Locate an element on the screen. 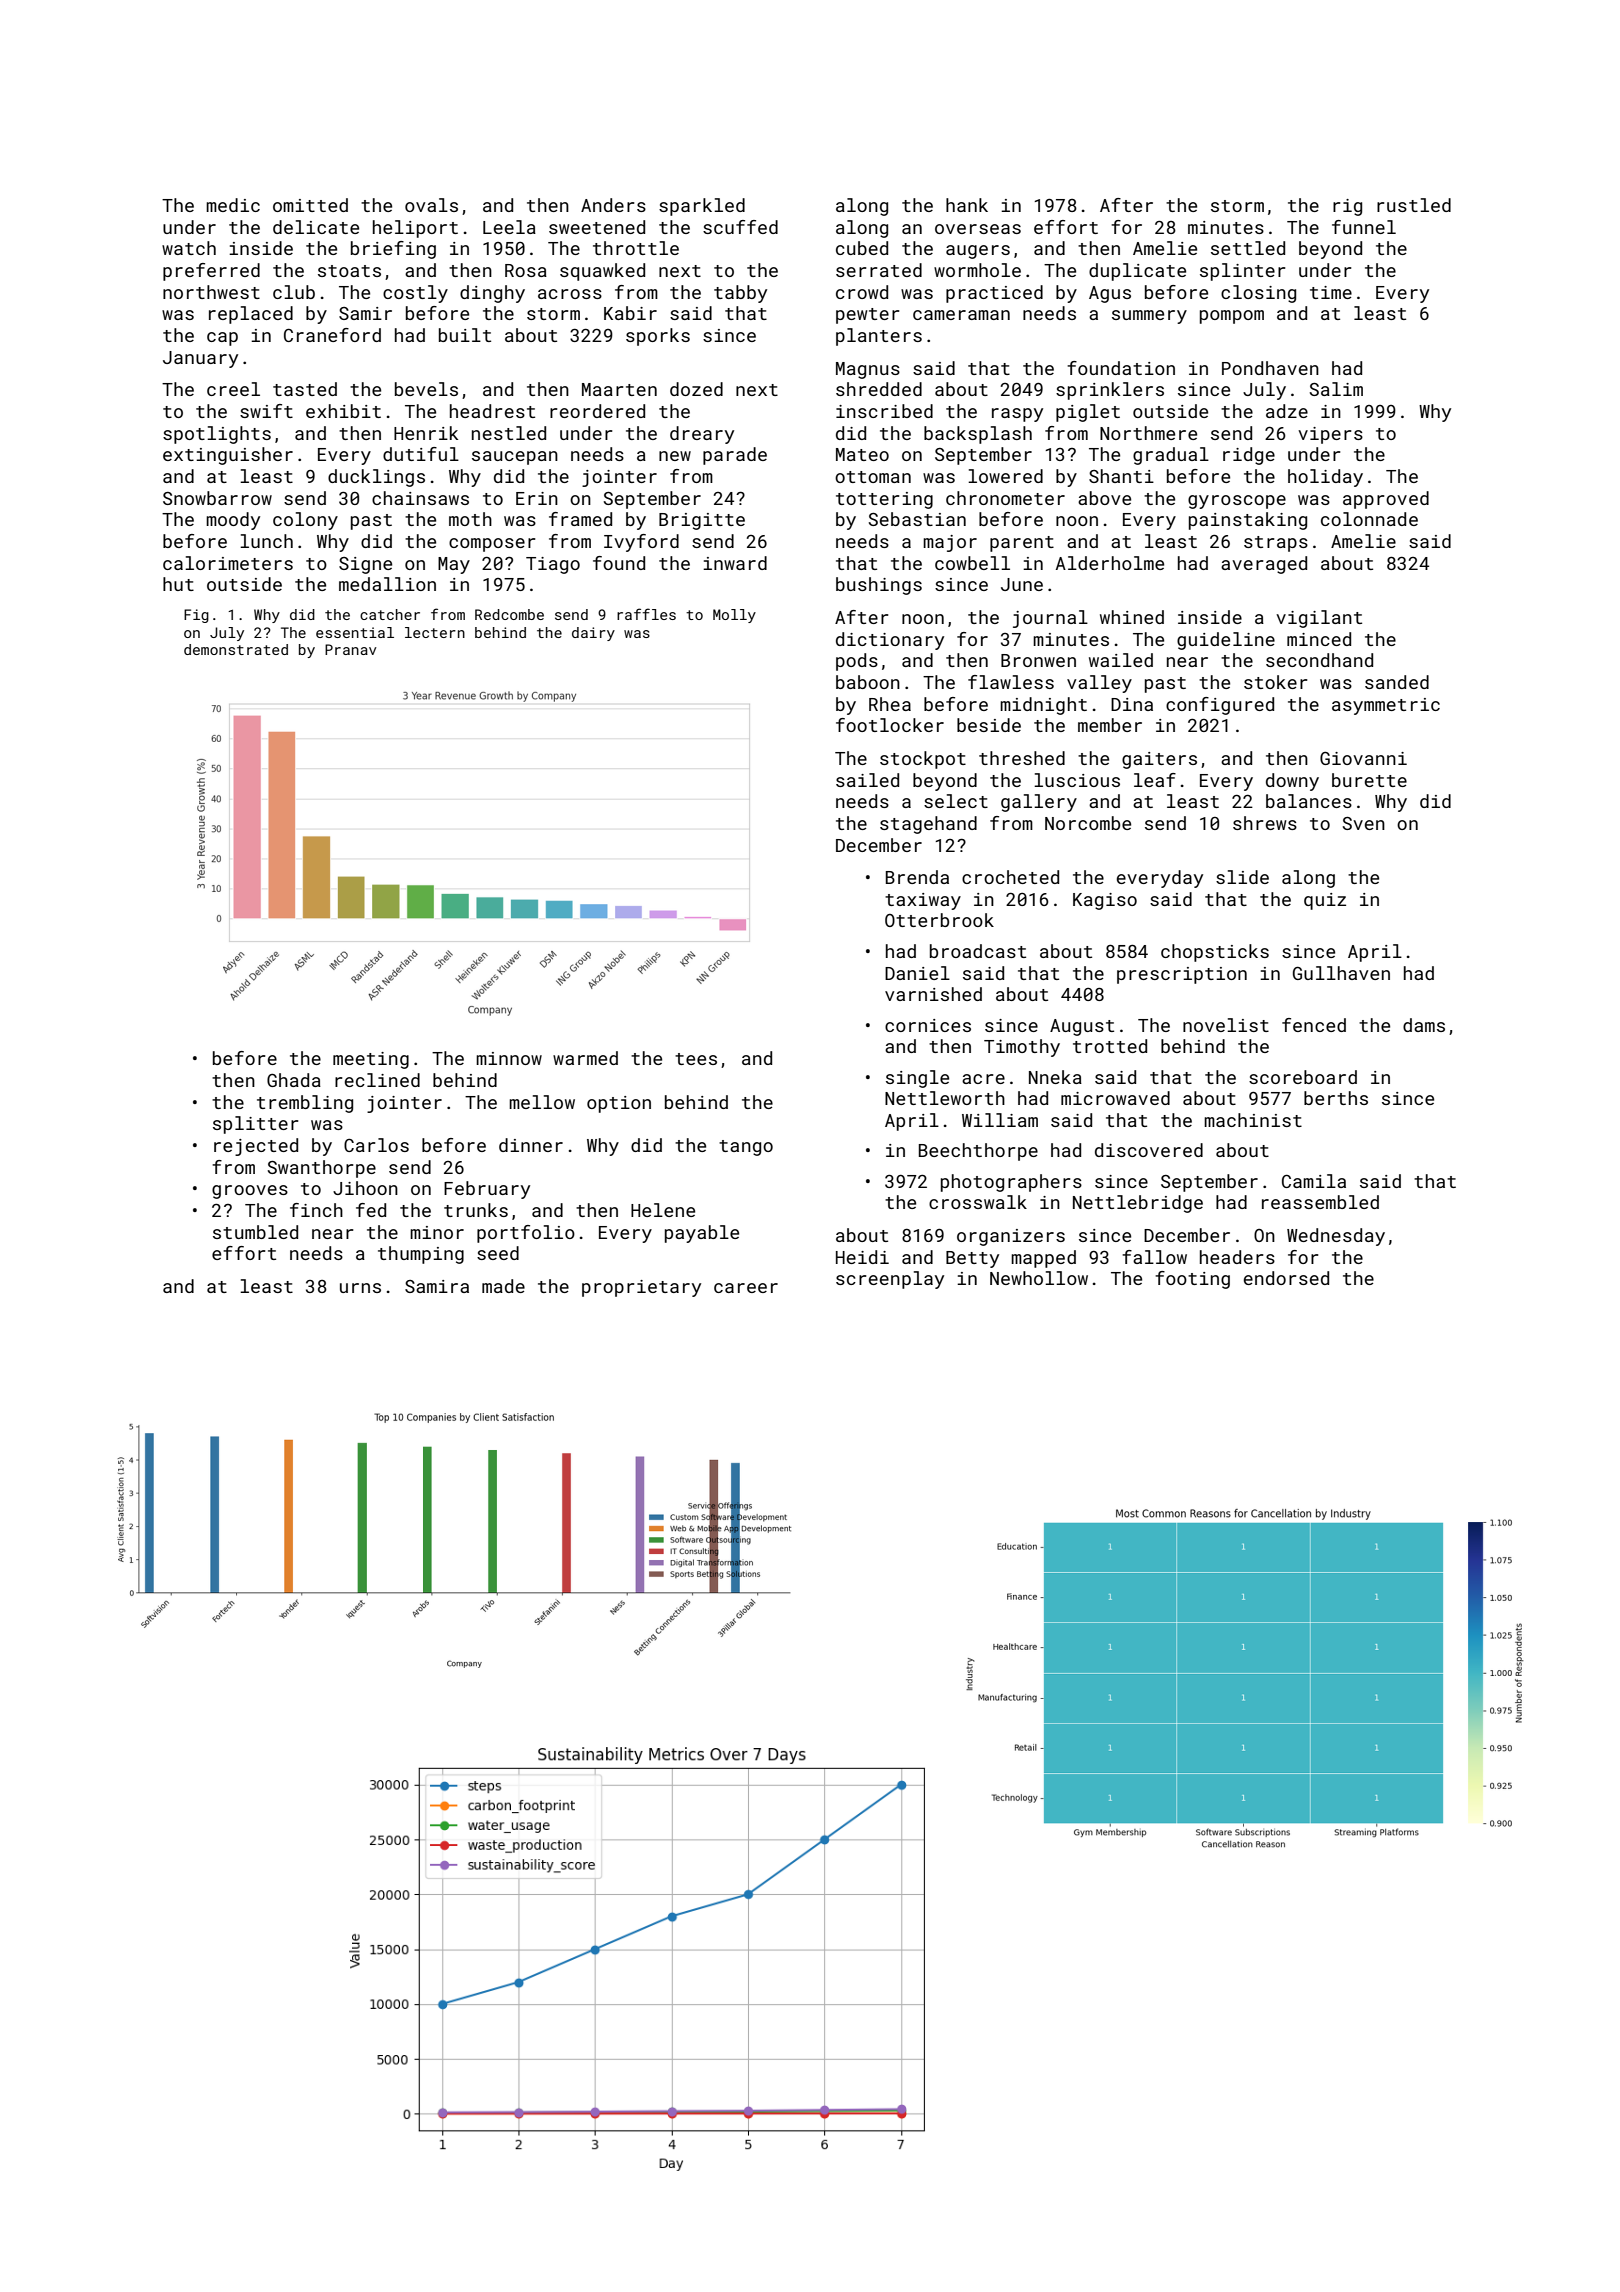 This screenshot has width=1620, height=2292. chopsticks is located at coordinates (1215, 953).
